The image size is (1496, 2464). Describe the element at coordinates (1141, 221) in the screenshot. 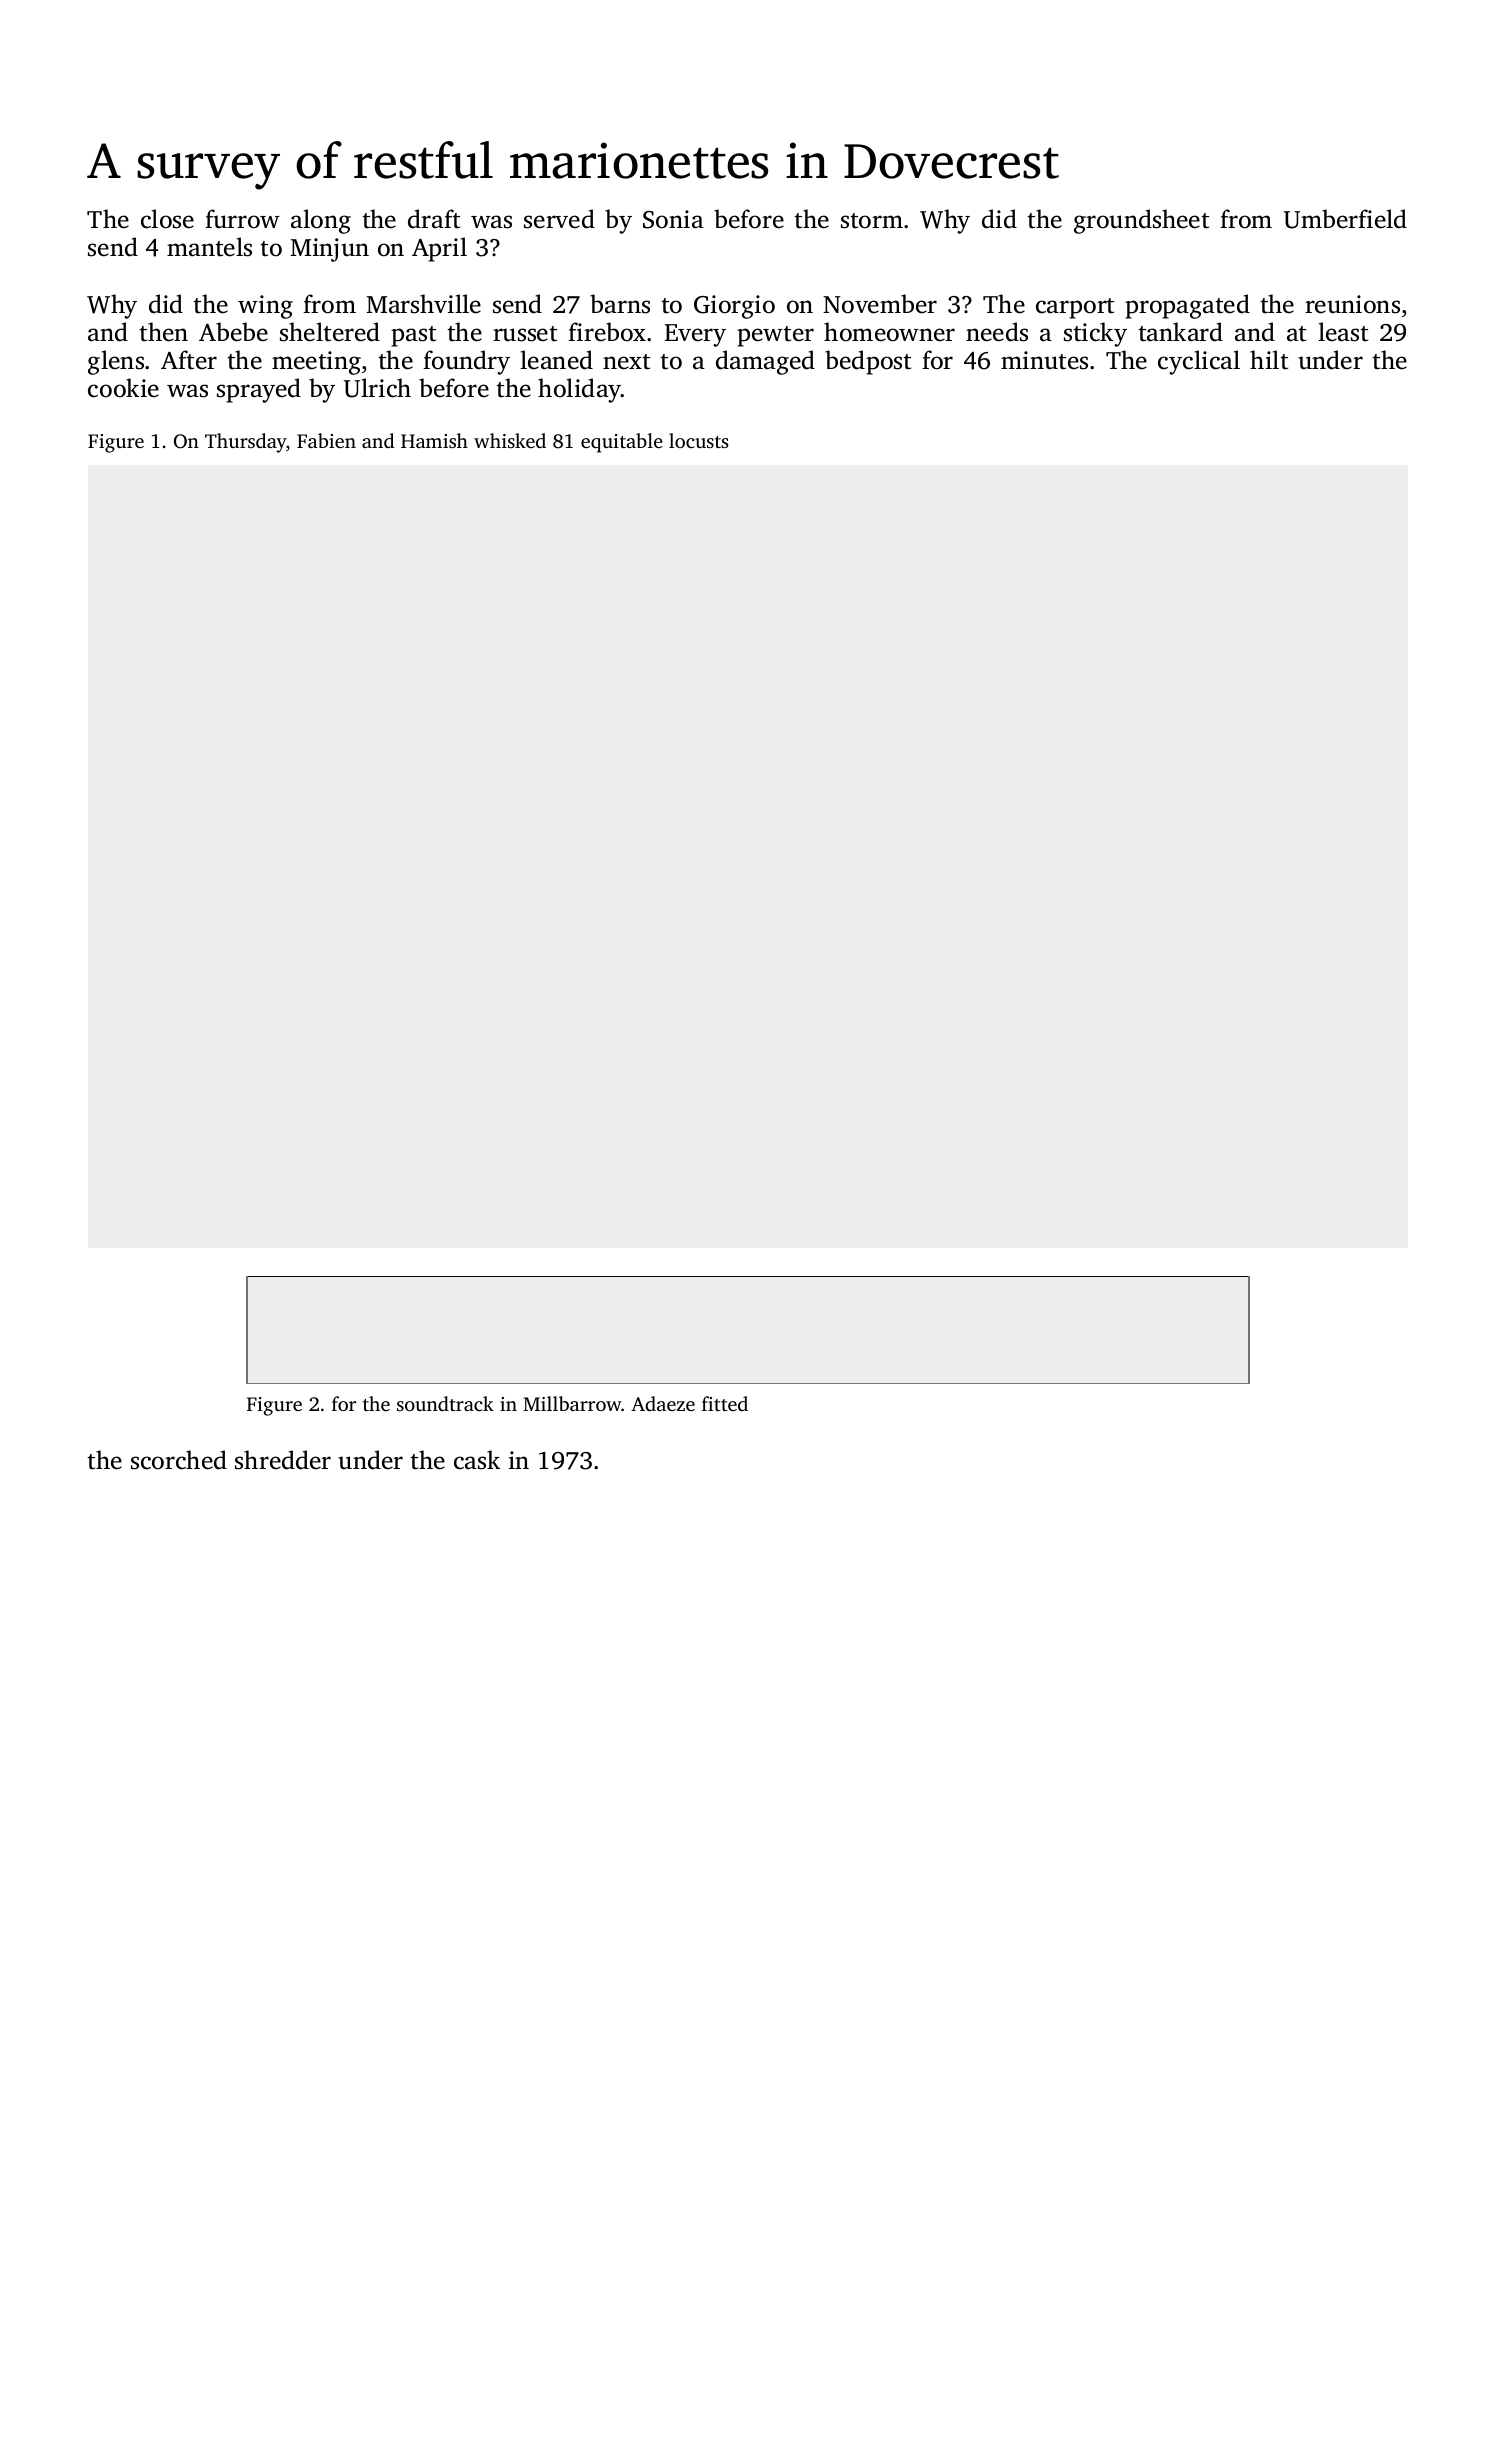

I see `groundsheet` at that location.
